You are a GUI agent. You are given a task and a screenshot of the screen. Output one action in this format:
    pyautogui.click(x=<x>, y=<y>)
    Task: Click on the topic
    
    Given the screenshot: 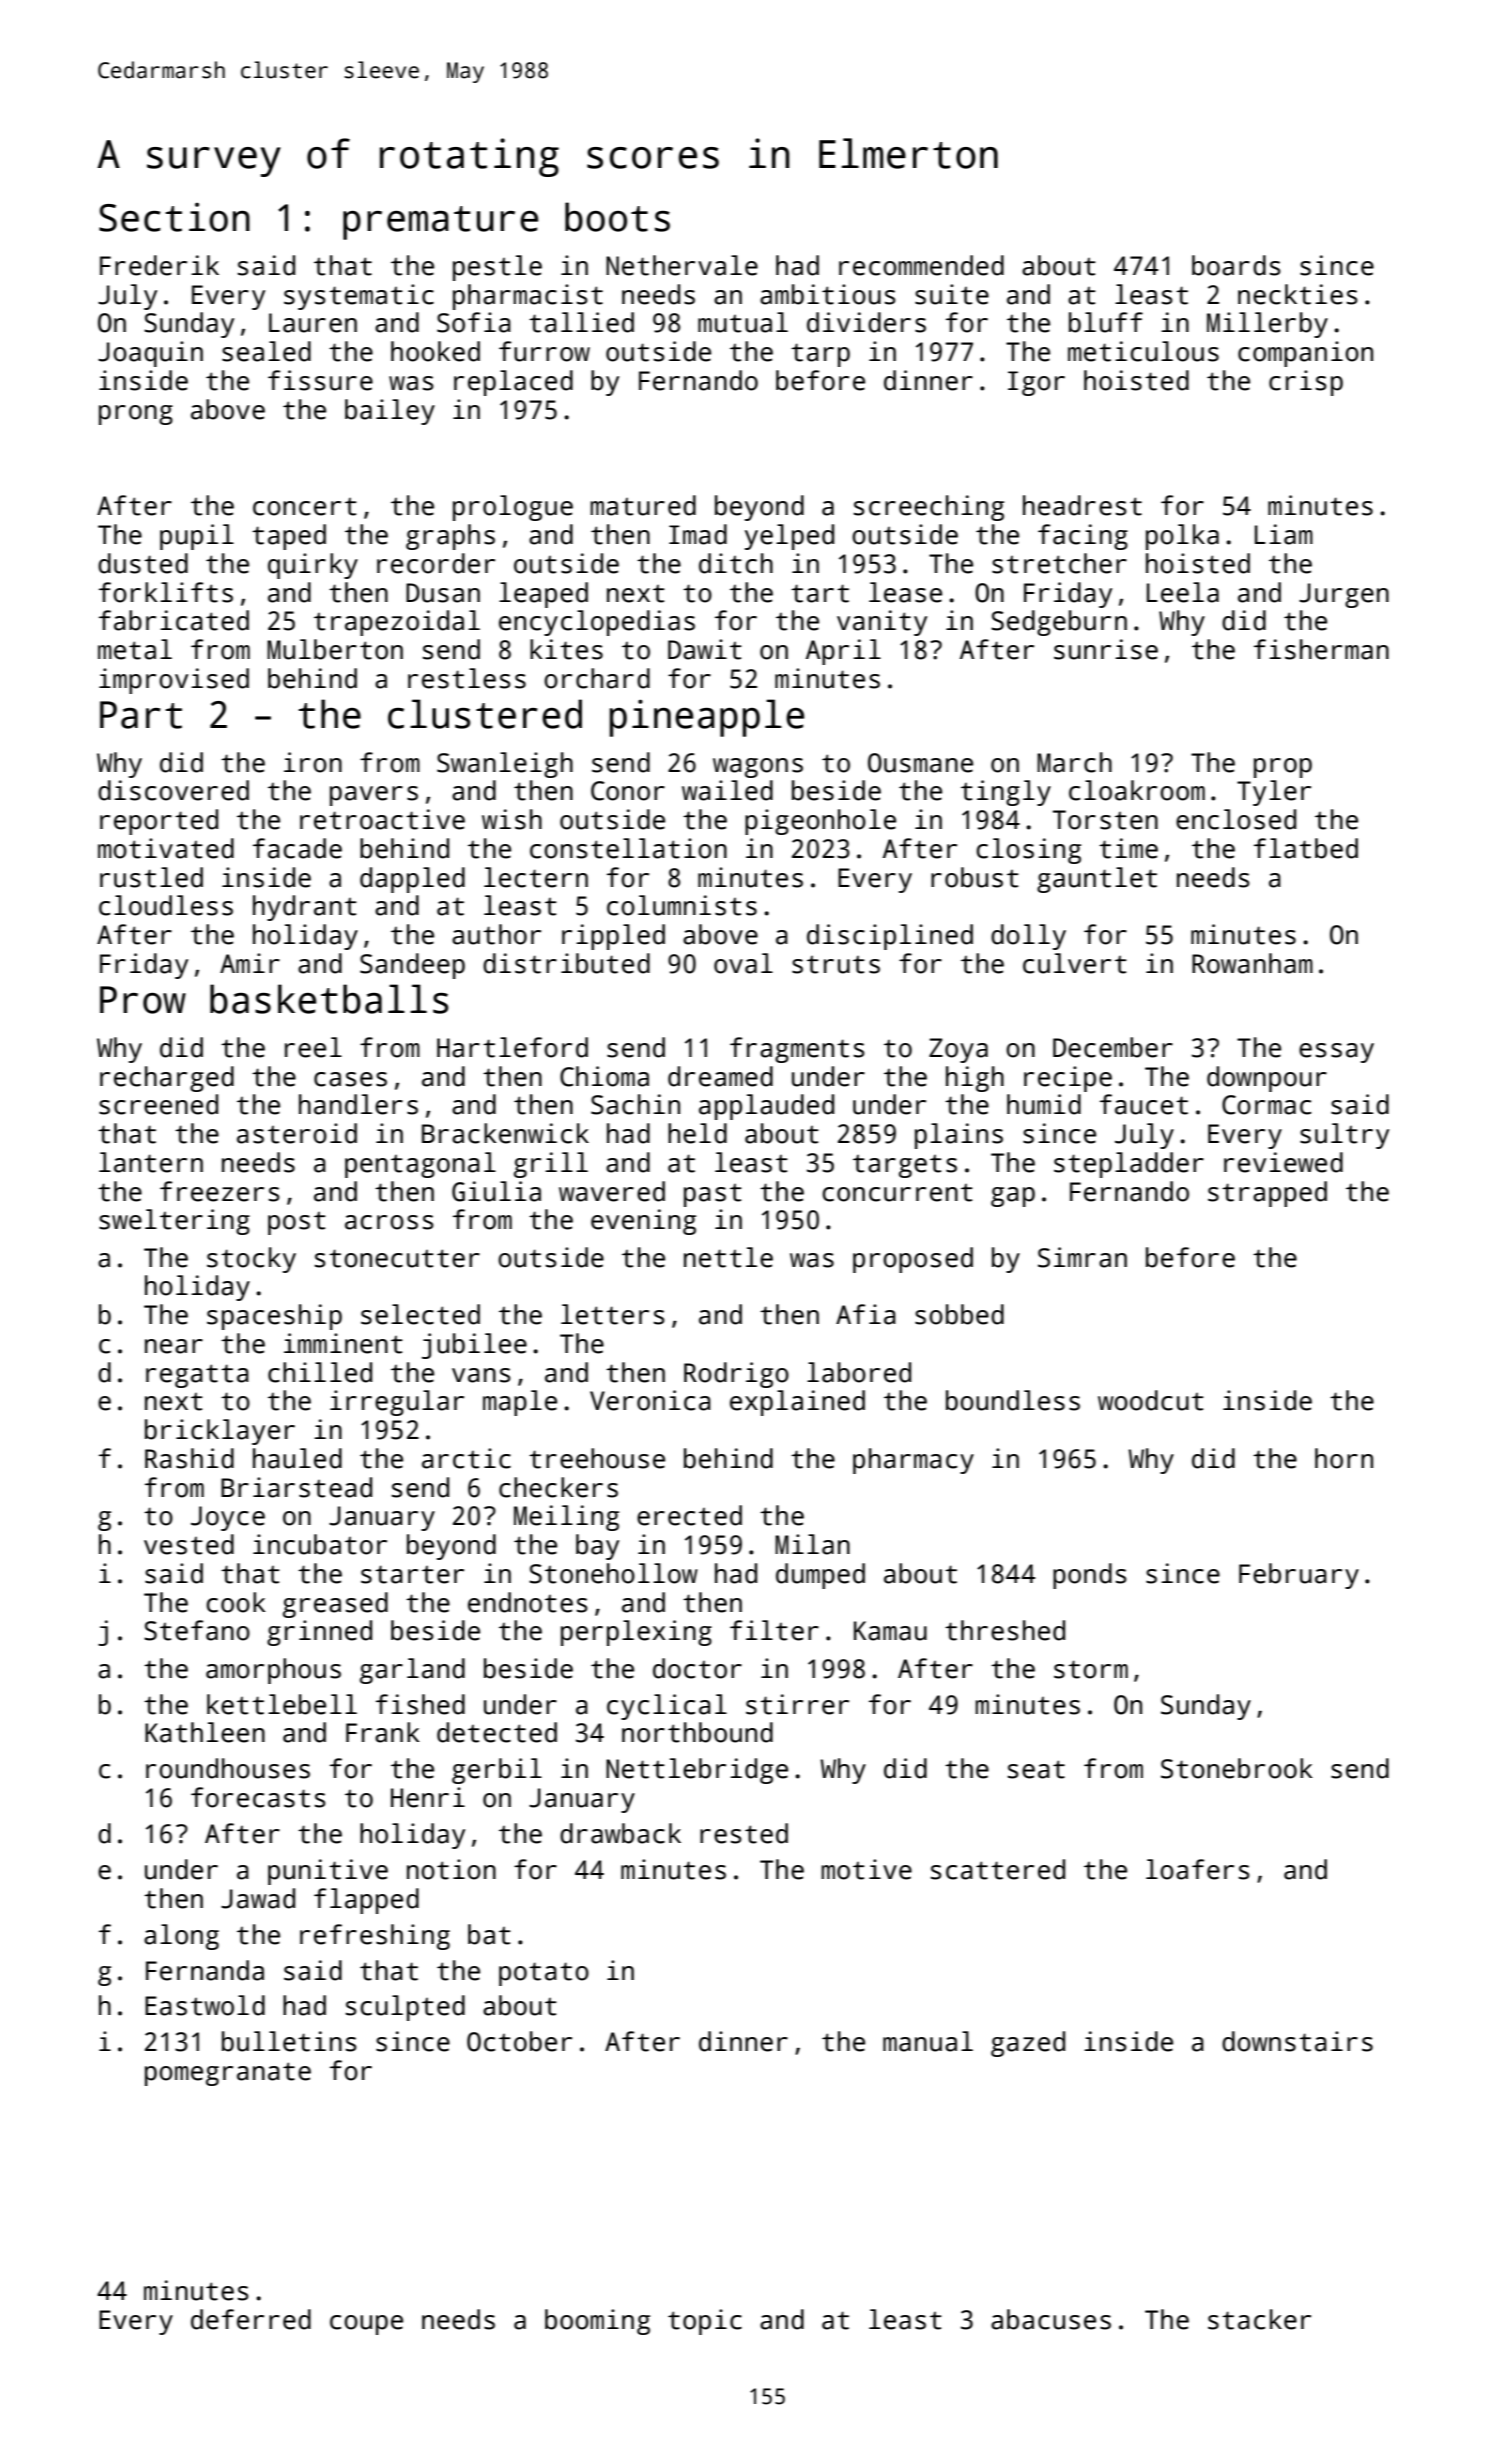 What is the action you would take?
    pyautogui.click(x=705, y=2322)
